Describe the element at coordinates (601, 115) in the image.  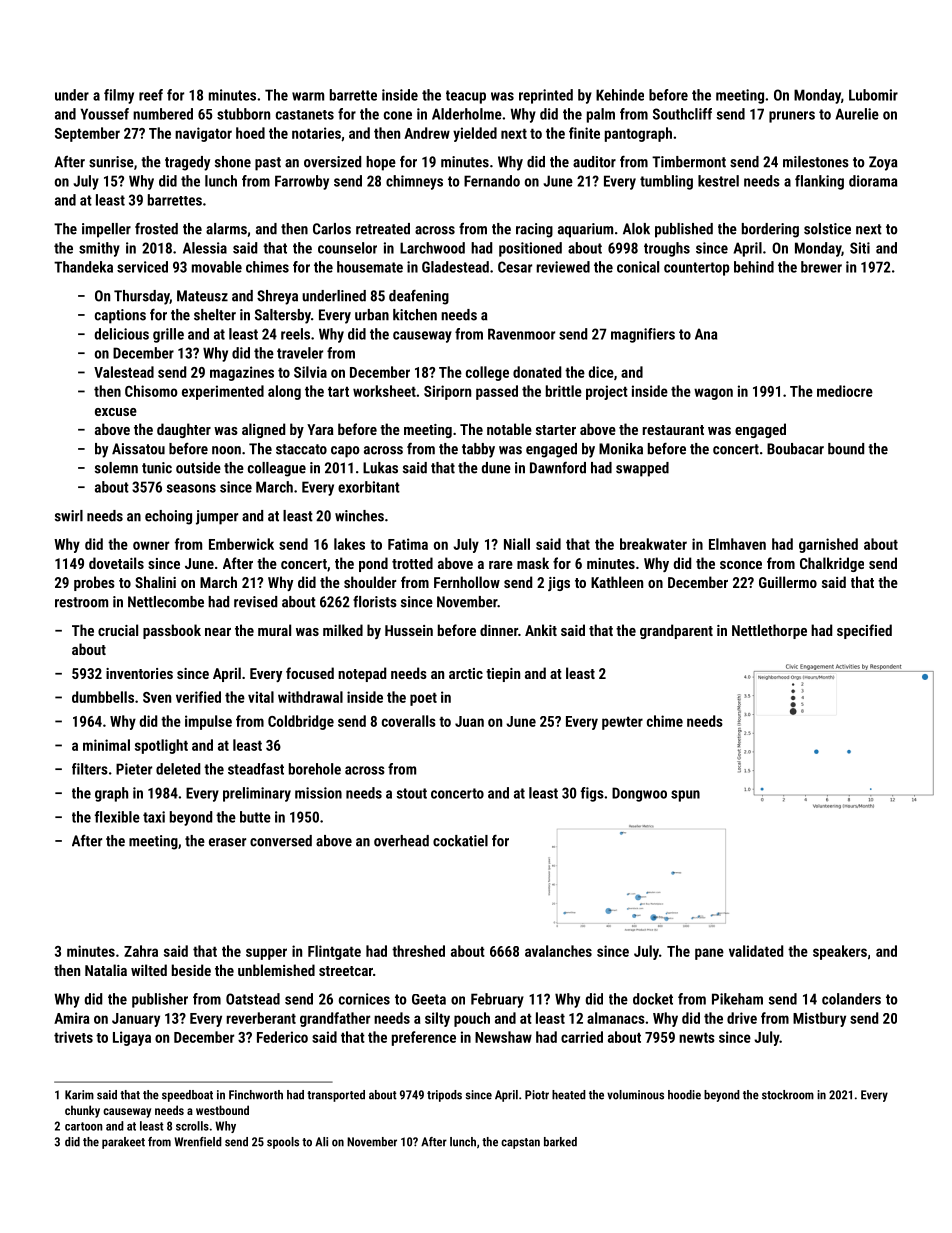
I see `palm` at that location.
